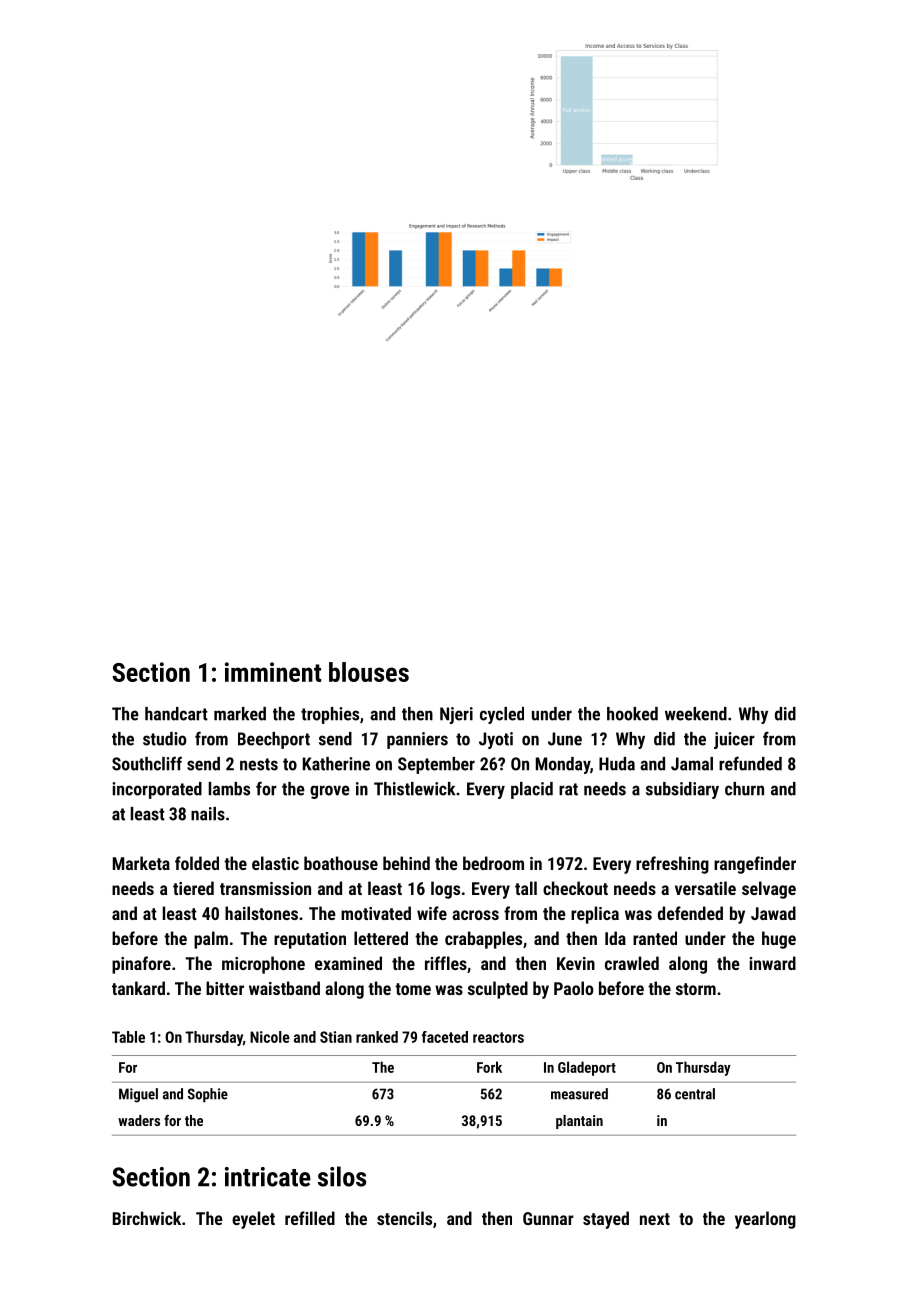  What do you see at coordinates (341, 863) in the screenshot?
I see `boathouse` at bounding box center [341, 863].
